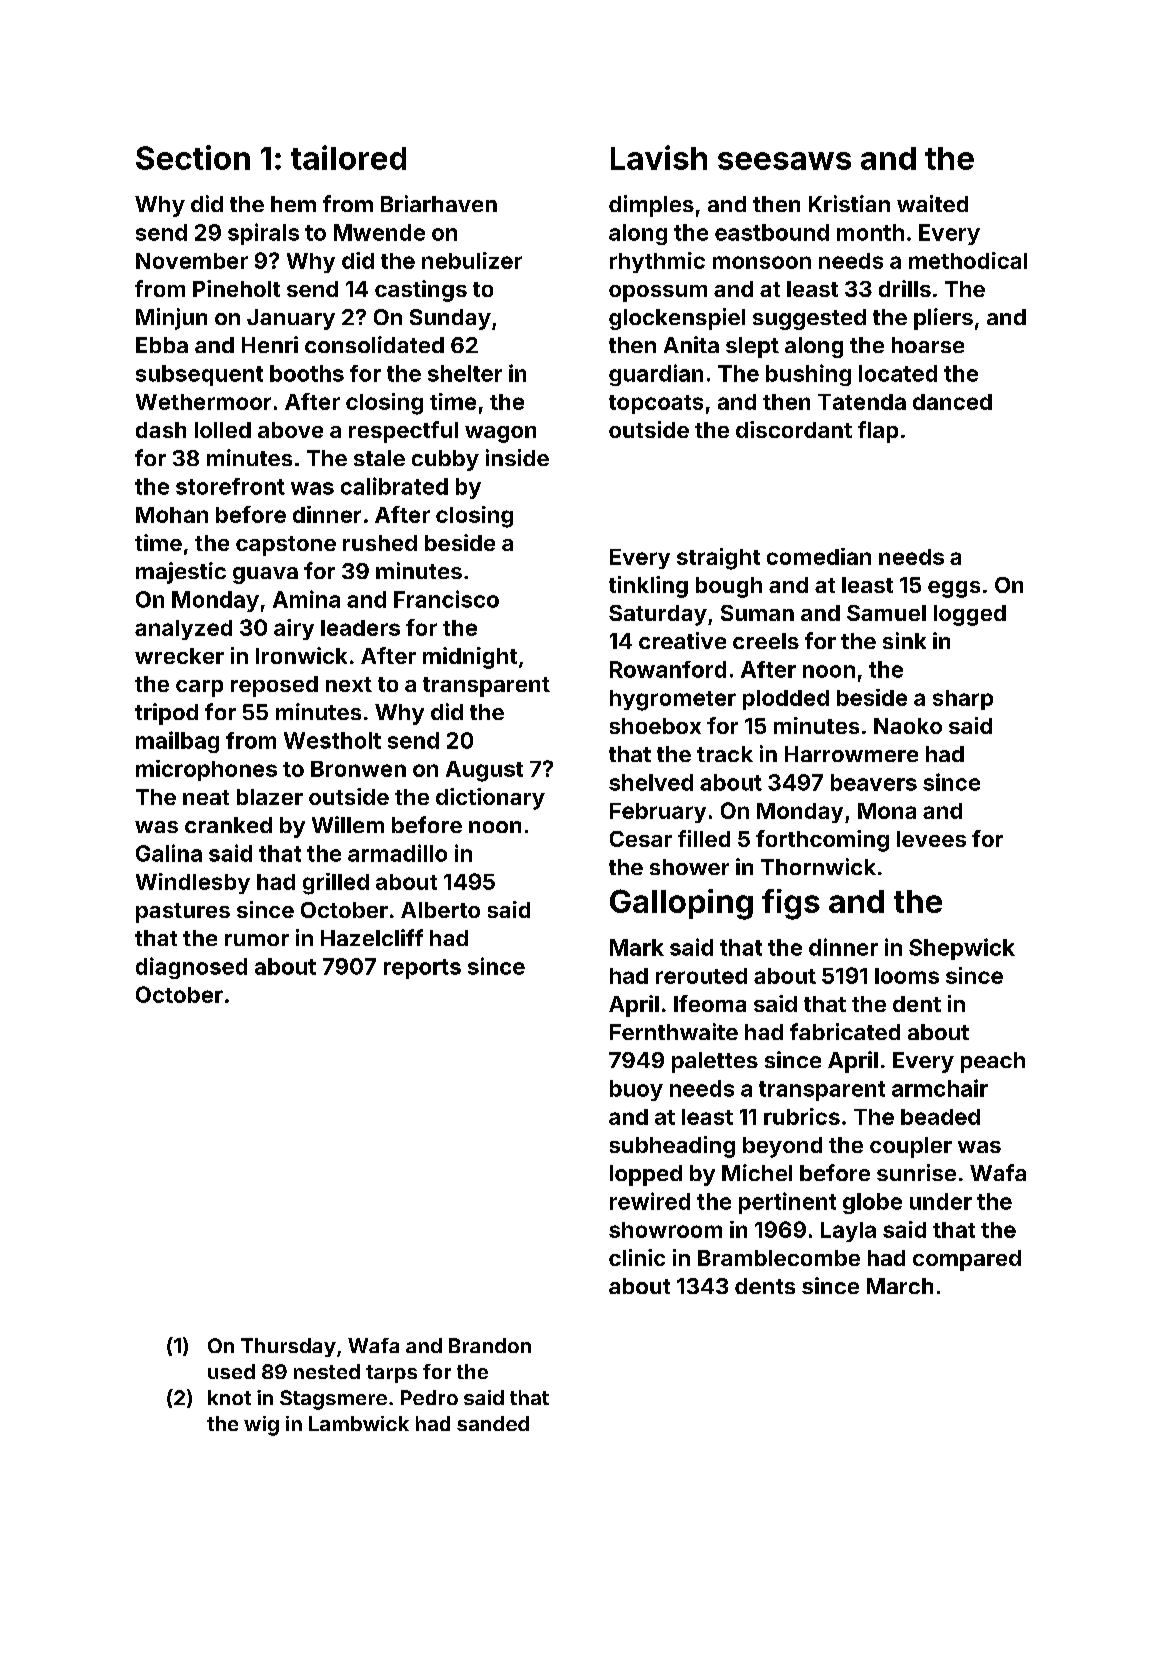  What do you see at coordinates (729, 587) in the screenshot?
I see `bough` at bounding box center [729, 587].
